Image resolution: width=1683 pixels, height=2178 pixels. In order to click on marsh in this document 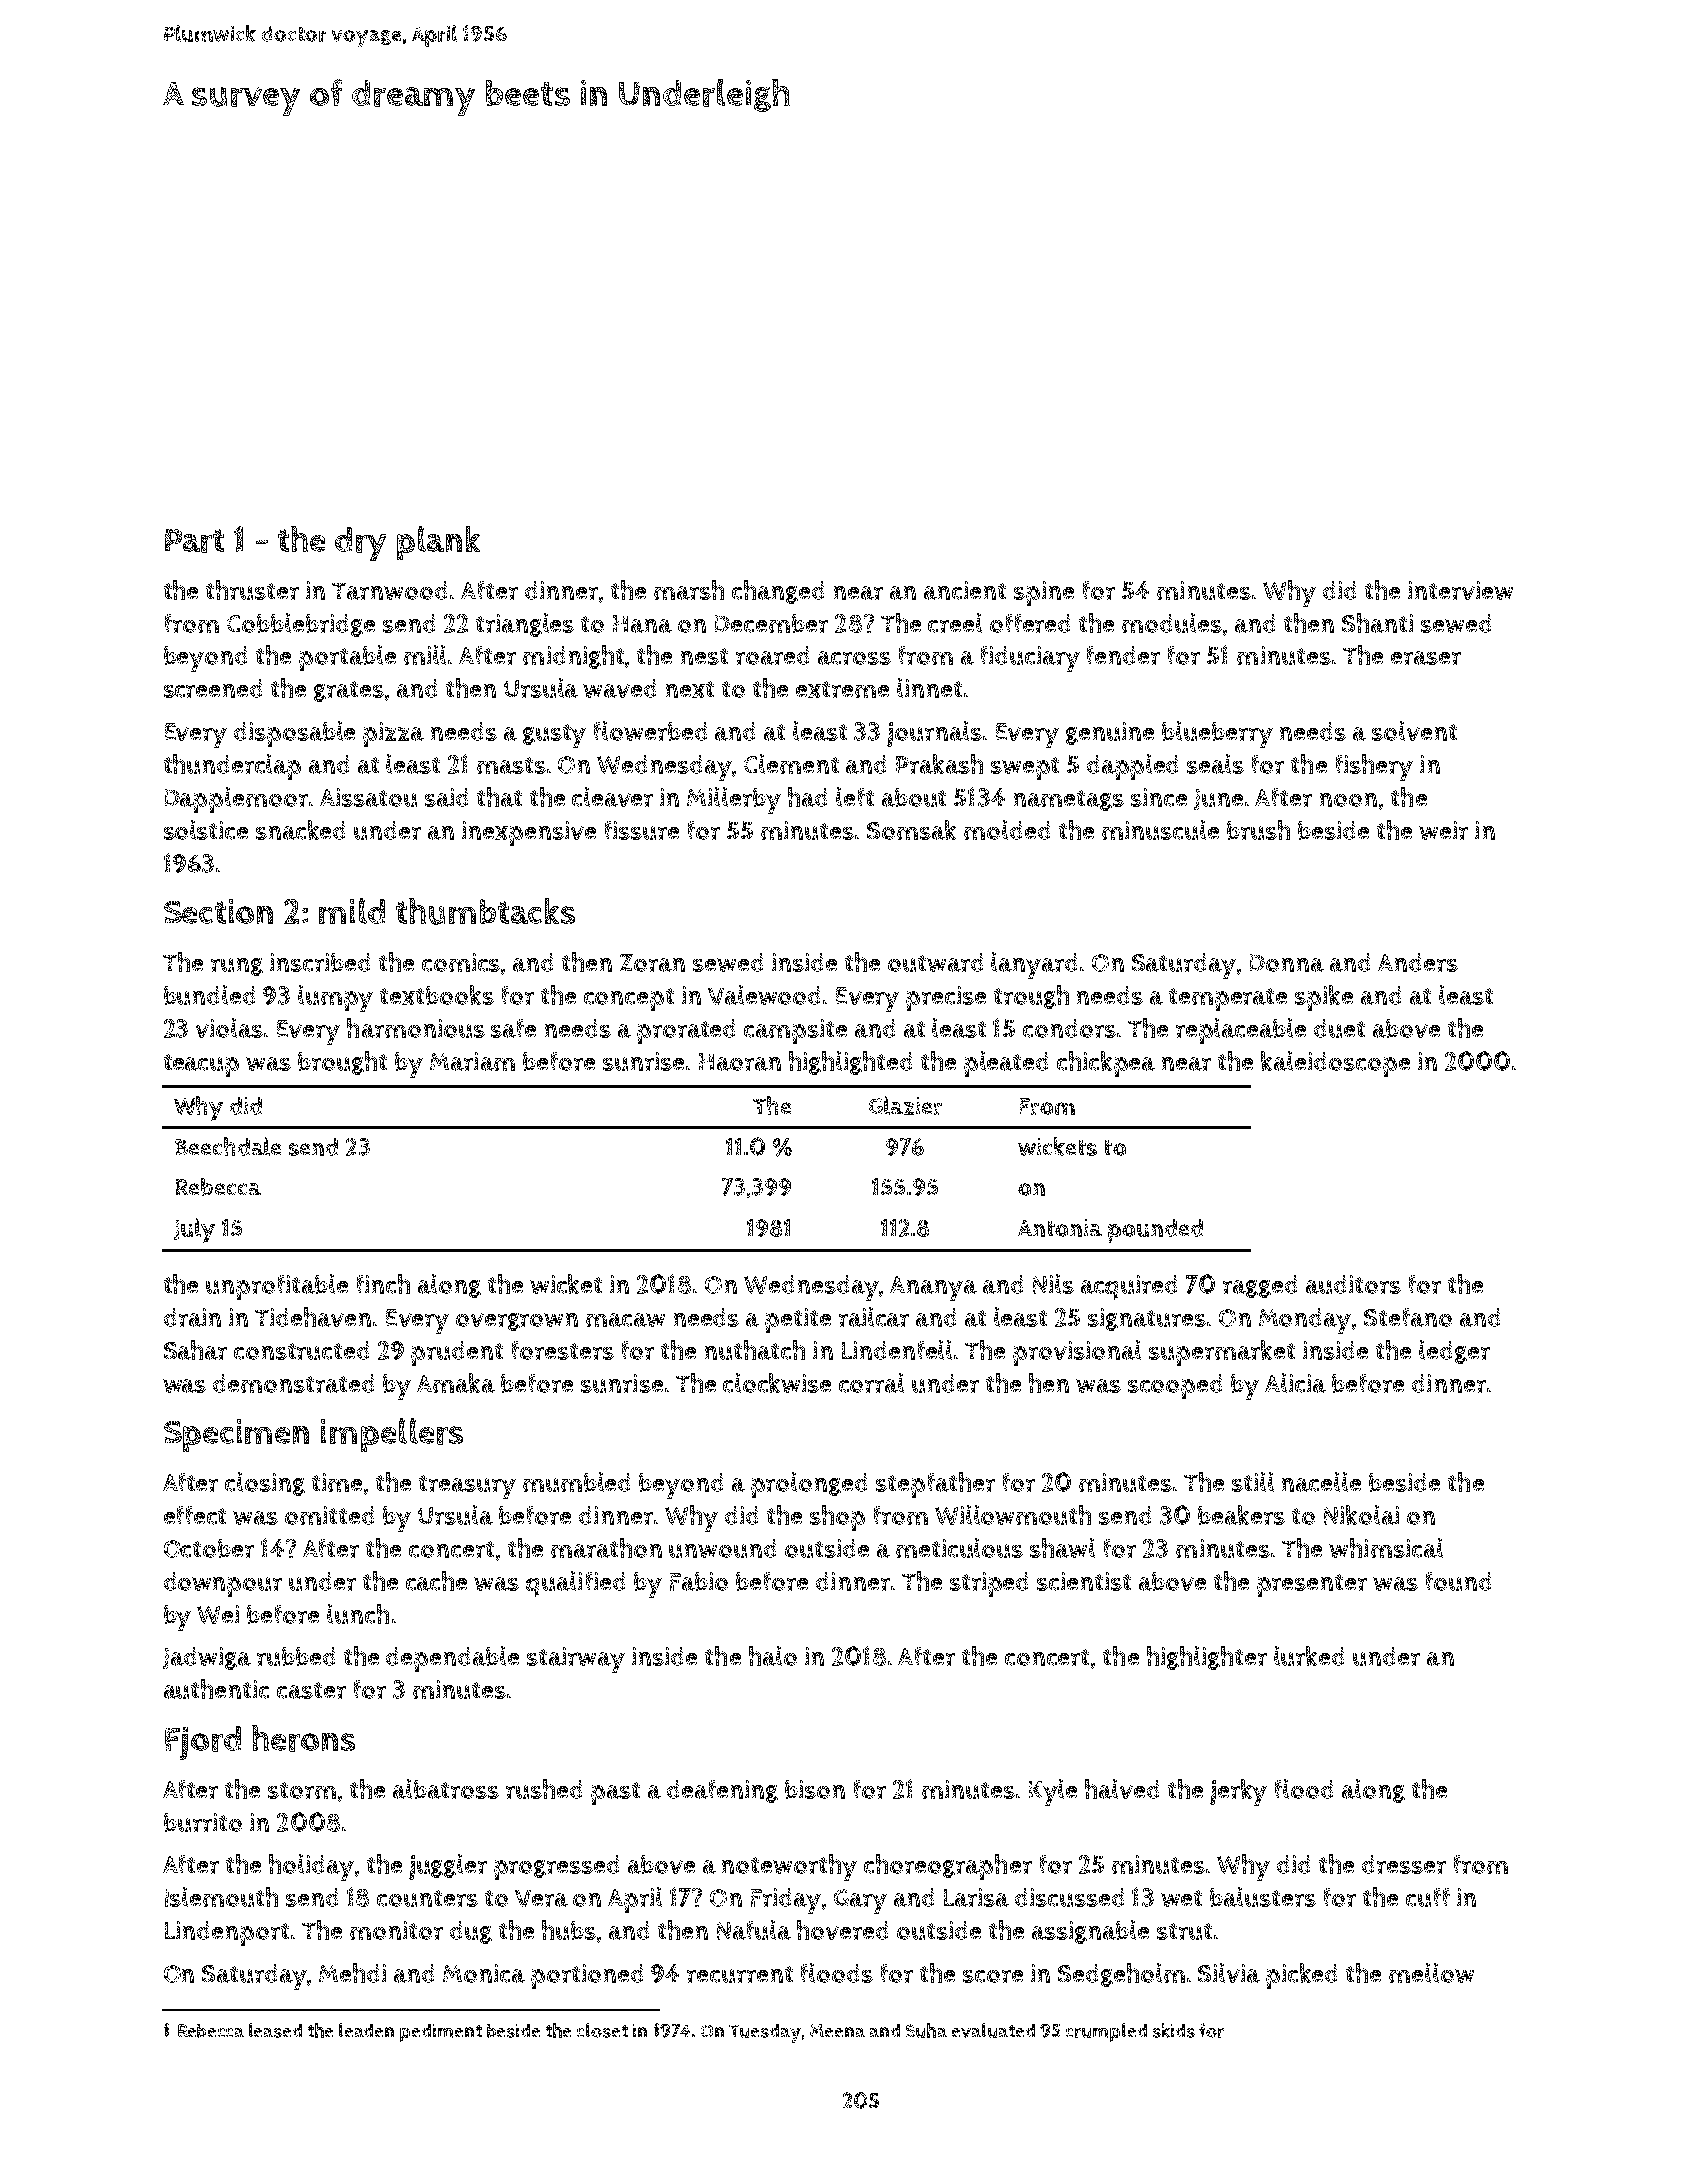, I will do `click(689, 590)`.
